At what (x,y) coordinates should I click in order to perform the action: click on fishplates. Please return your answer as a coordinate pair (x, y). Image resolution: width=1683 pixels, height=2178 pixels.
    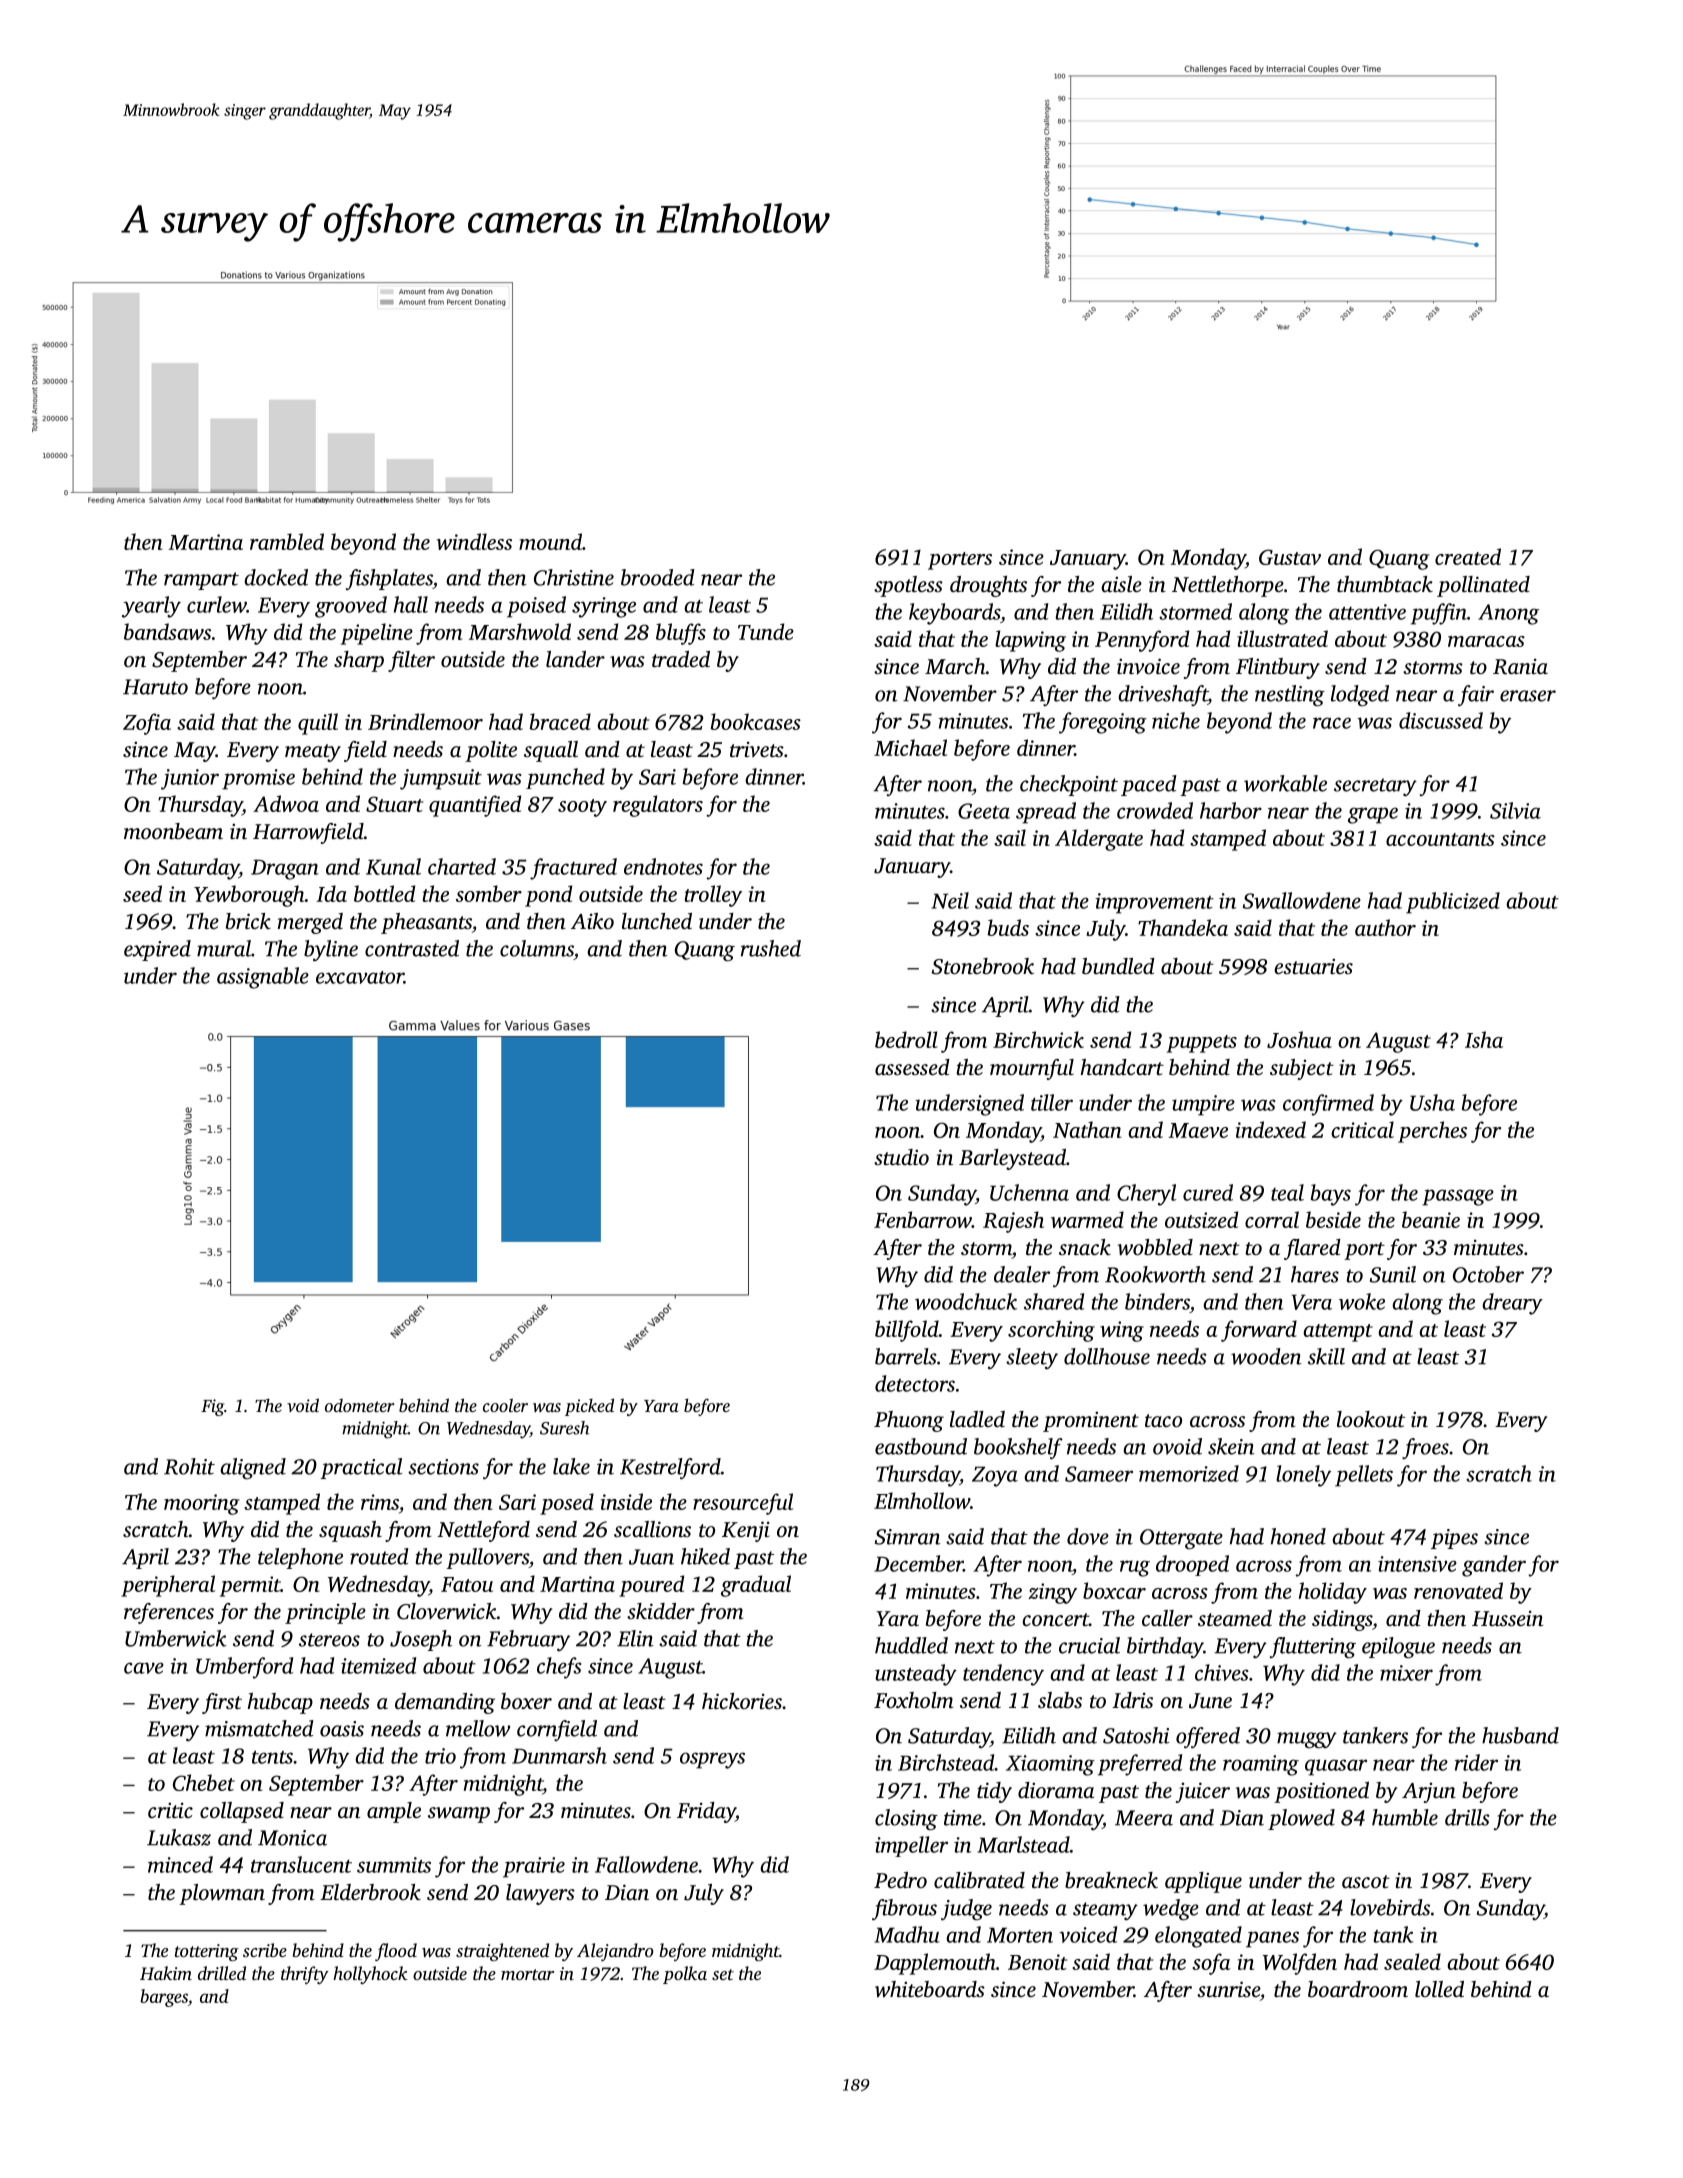
    Looking at the image, I should click on (389, 579).
